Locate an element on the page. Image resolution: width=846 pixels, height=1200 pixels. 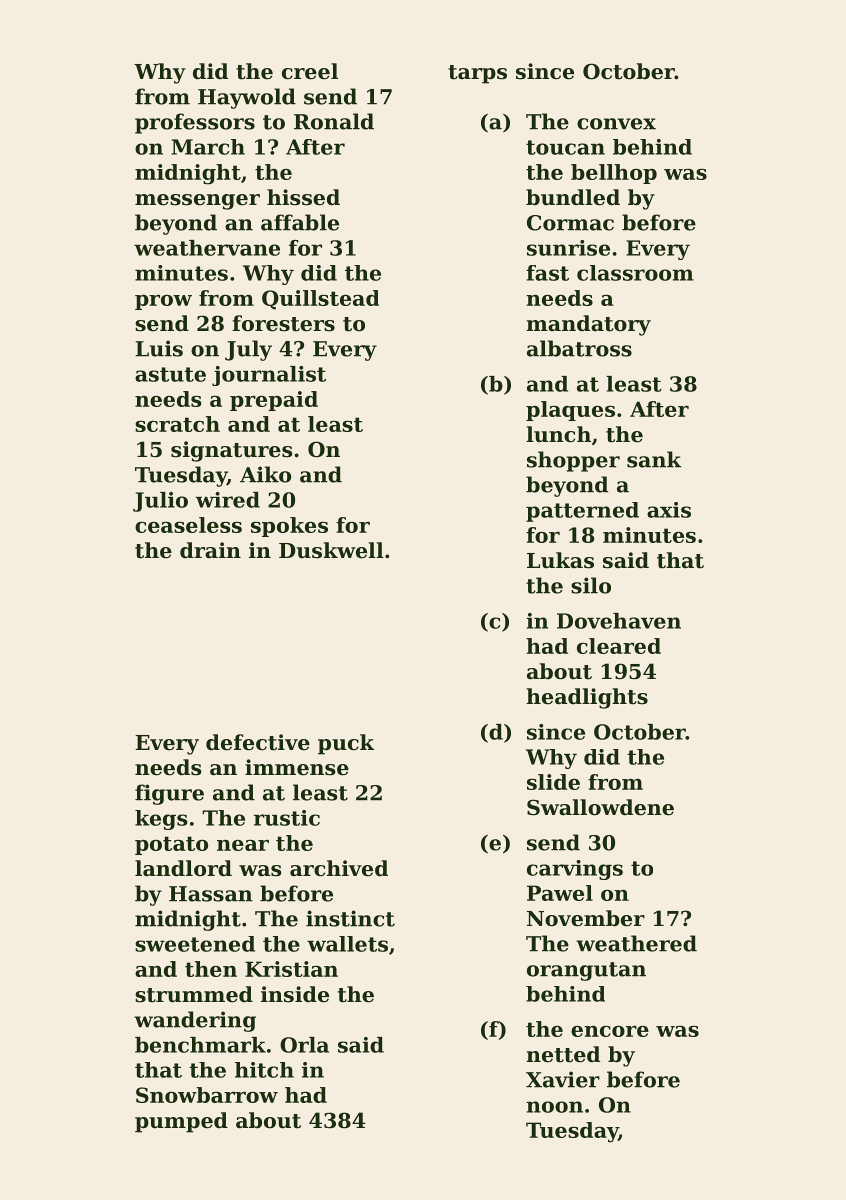
headlights is located at coordinates (587, 698).
